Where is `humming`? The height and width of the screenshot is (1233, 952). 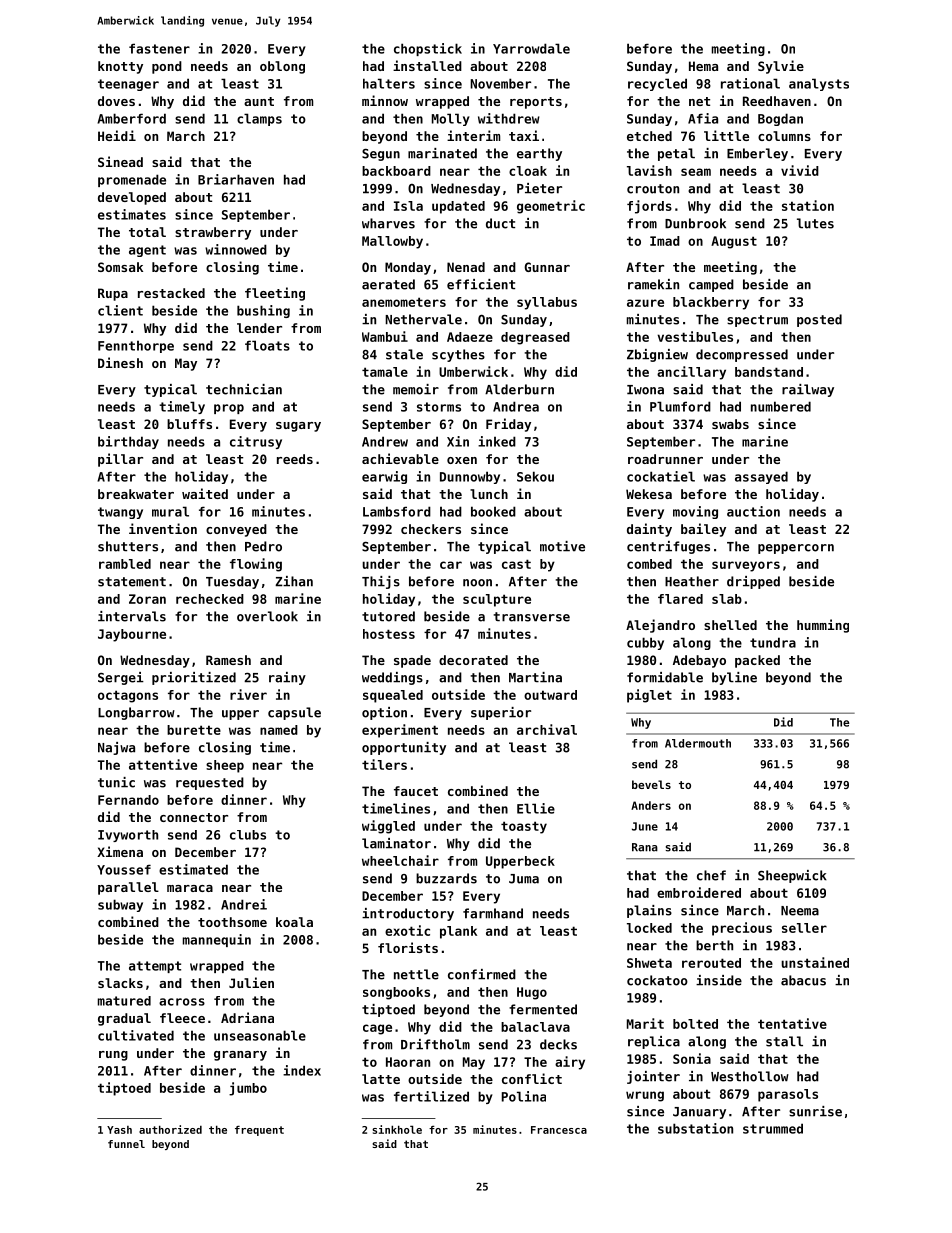 humming is located at coordinates (823, 626).
